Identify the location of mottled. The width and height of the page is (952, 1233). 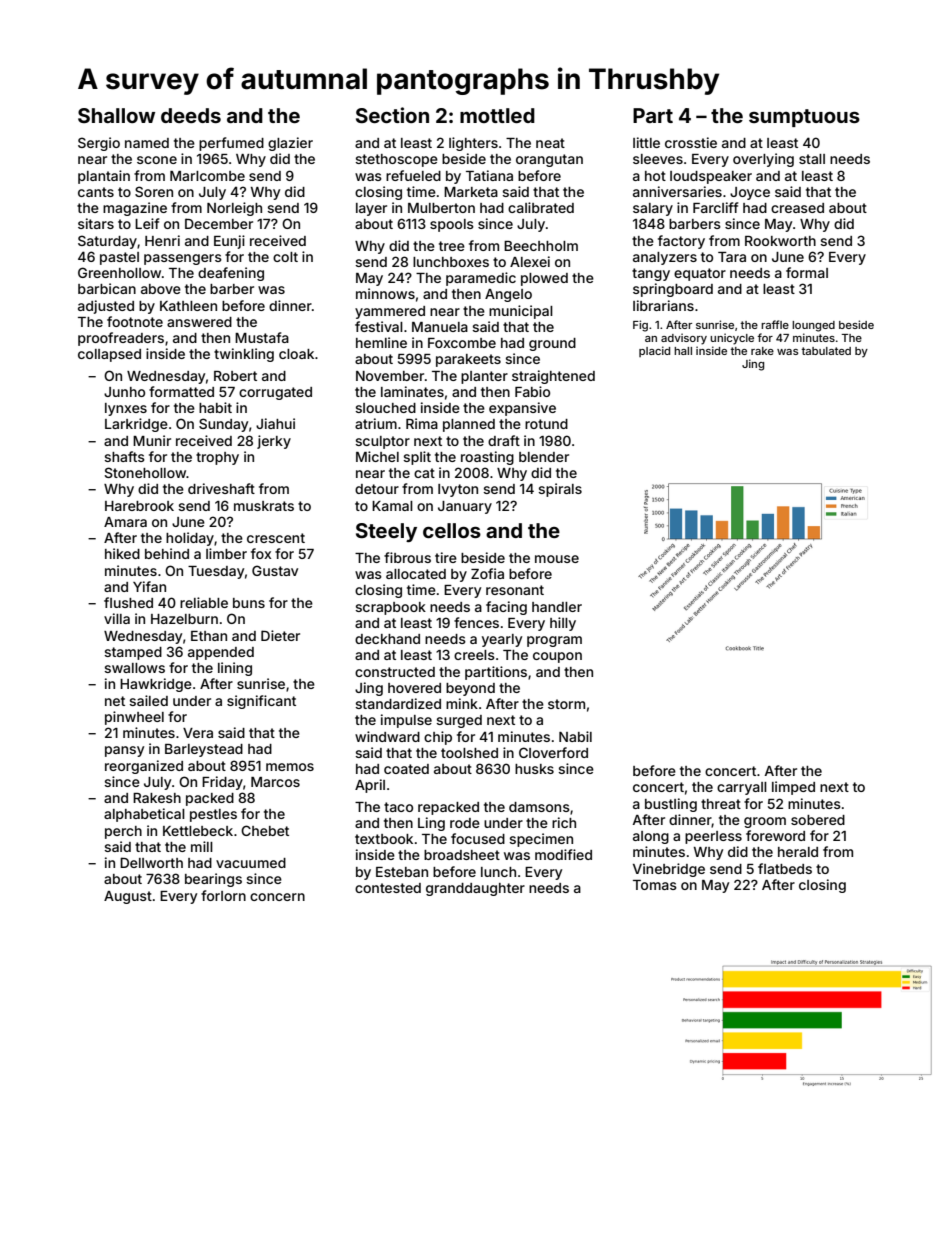
(497, 115).
